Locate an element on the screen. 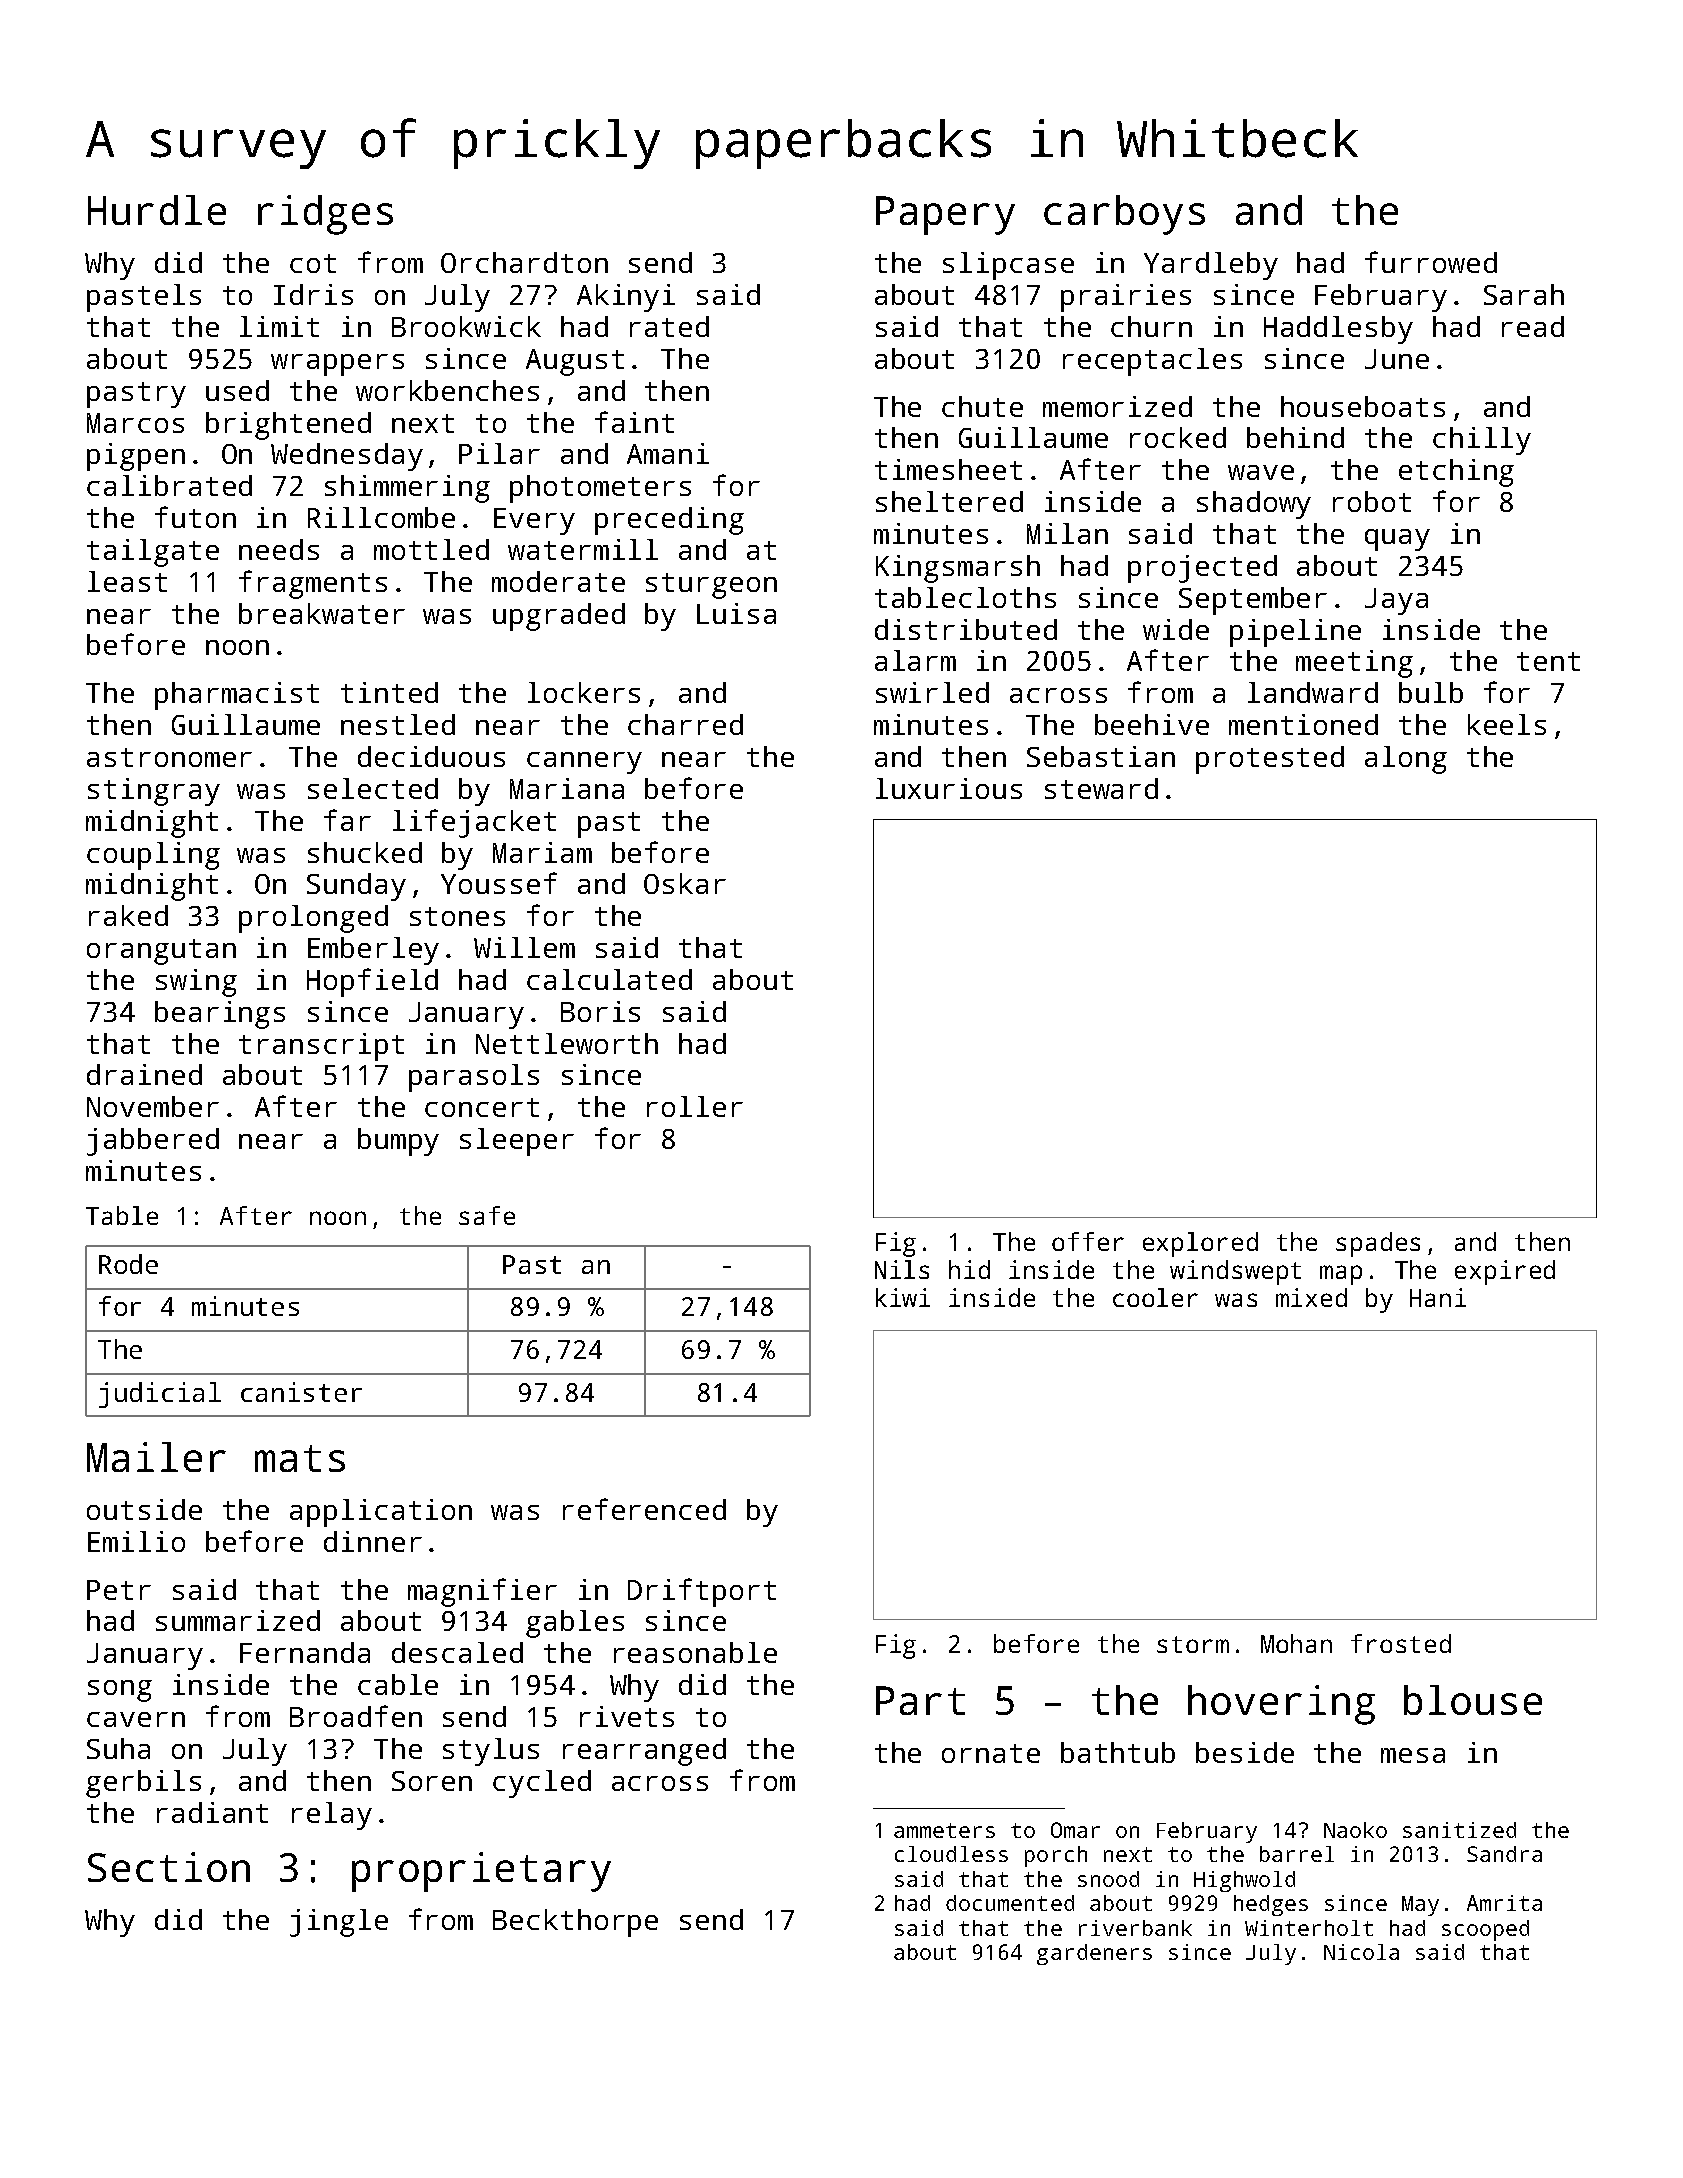 The height and width of the screenshot is (2178, 1683). stylus is located at coordinates (491, 1752).
